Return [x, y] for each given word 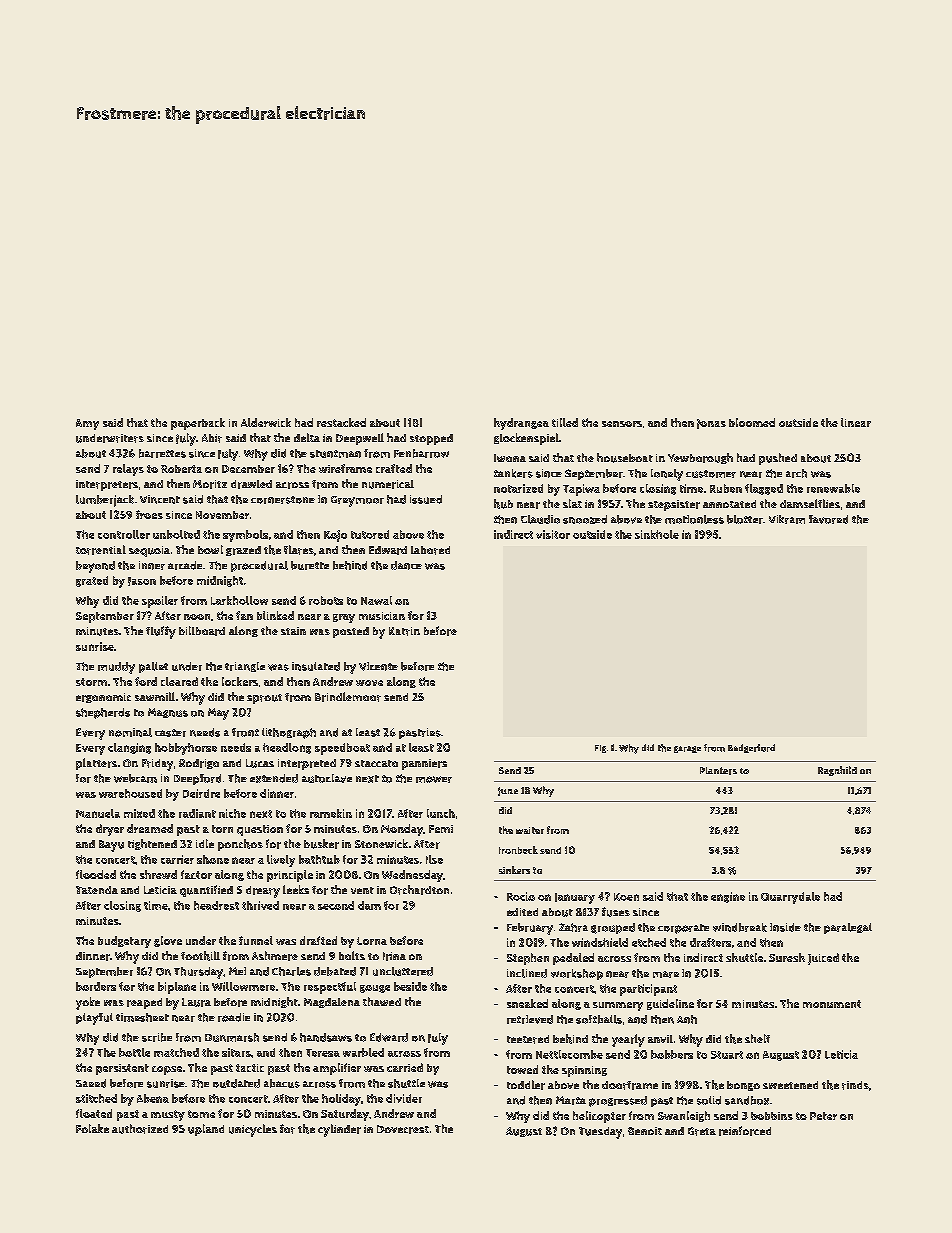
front [245, 732]
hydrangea [521, 424]
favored [828, 519]
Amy [87, 424]
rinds [855, 1085]
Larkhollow [239, 600]
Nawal [376, 600]
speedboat [342, 749]
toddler [526, 1085]
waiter [530, 830]
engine [728, 897]
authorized [140, 1129]
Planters [718, 771]
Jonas [711, 424]
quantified [206, 891]
